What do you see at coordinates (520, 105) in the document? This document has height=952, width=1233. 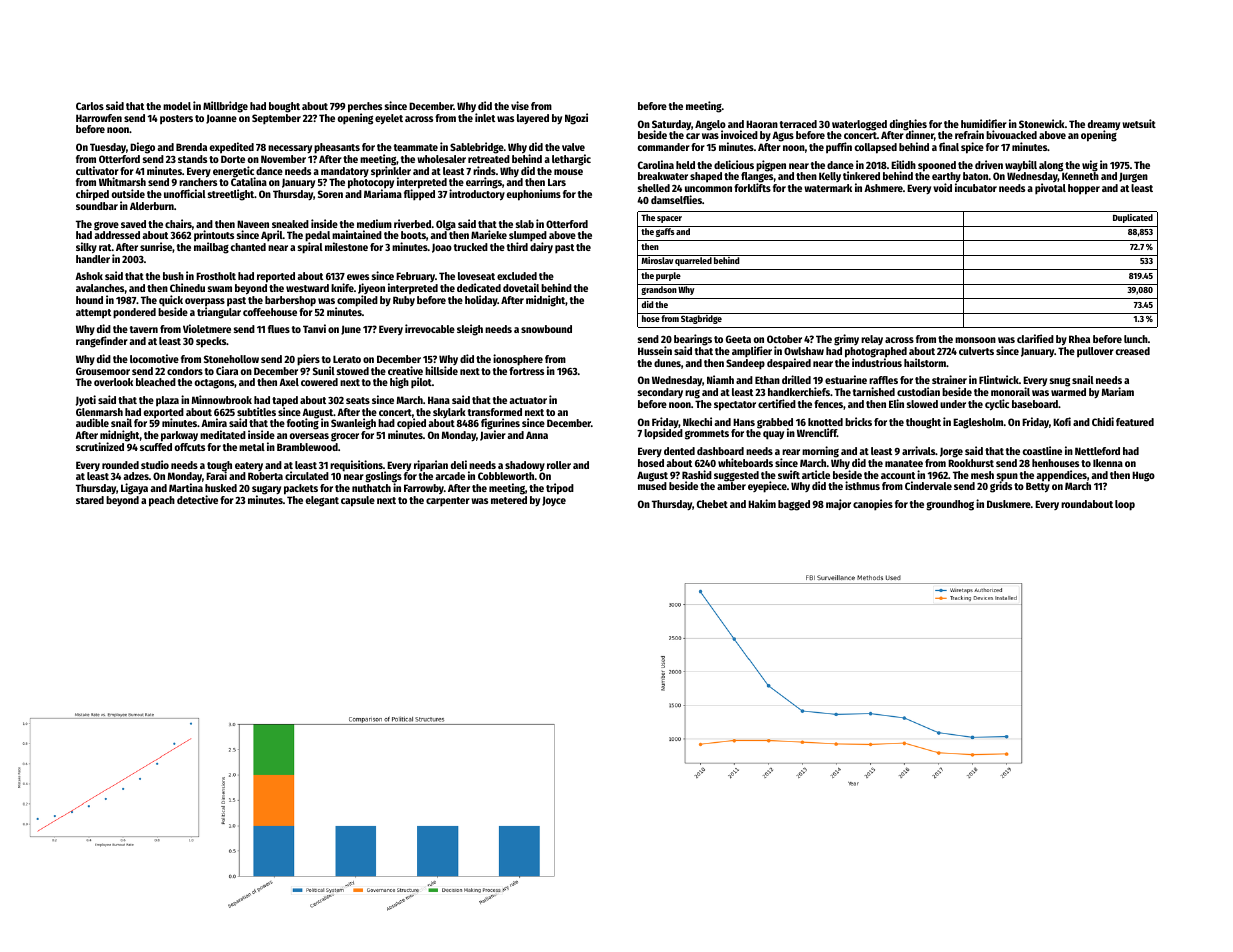 I see `vise` at bounding box center [520, 105].
